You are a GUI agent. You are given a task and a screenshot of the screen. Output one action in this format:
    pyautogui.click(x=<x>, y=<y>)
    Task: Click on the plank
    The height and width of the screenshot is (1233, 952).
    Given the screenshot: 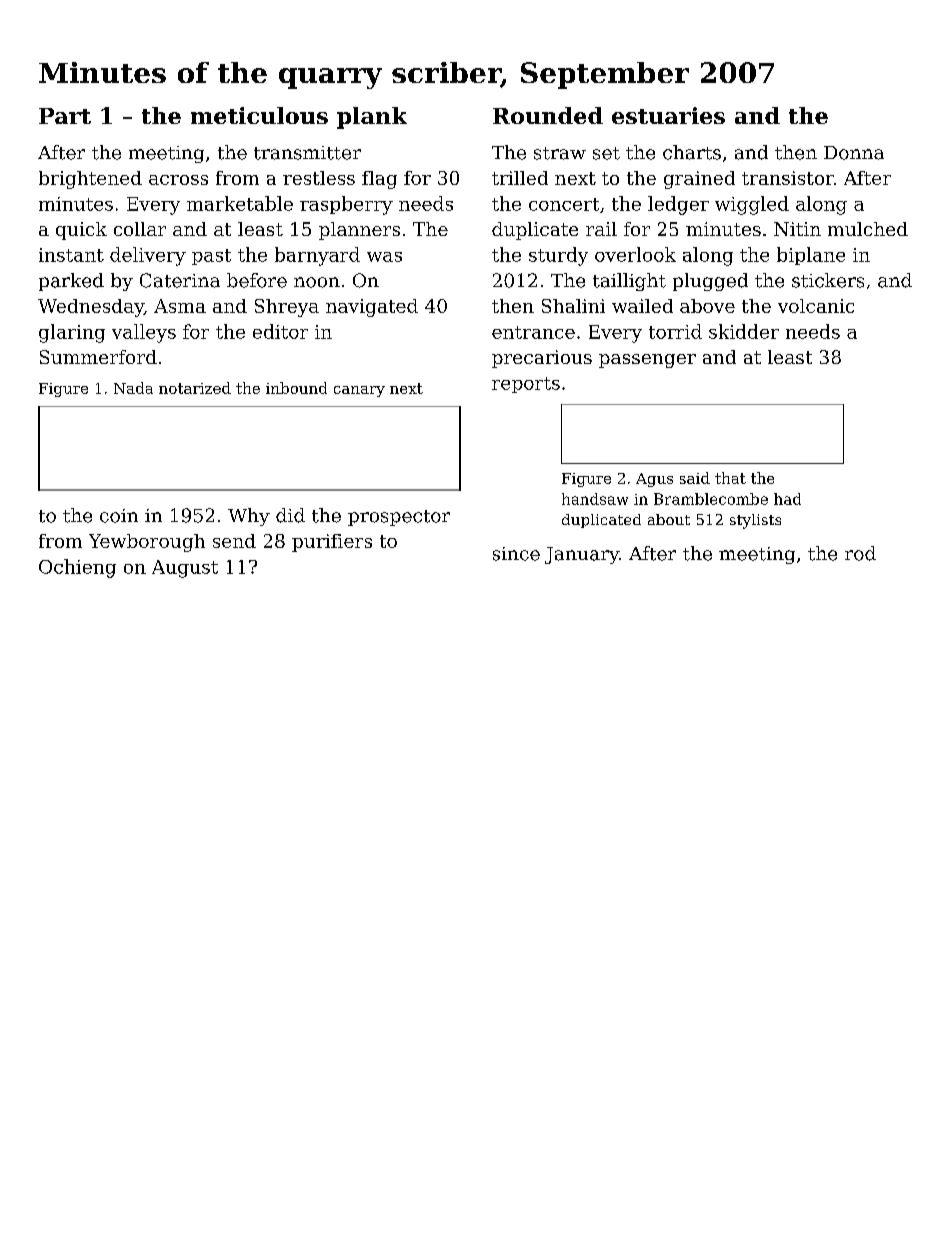 What is the action you would take?
    pyautogui.click(x=372, y=118)
